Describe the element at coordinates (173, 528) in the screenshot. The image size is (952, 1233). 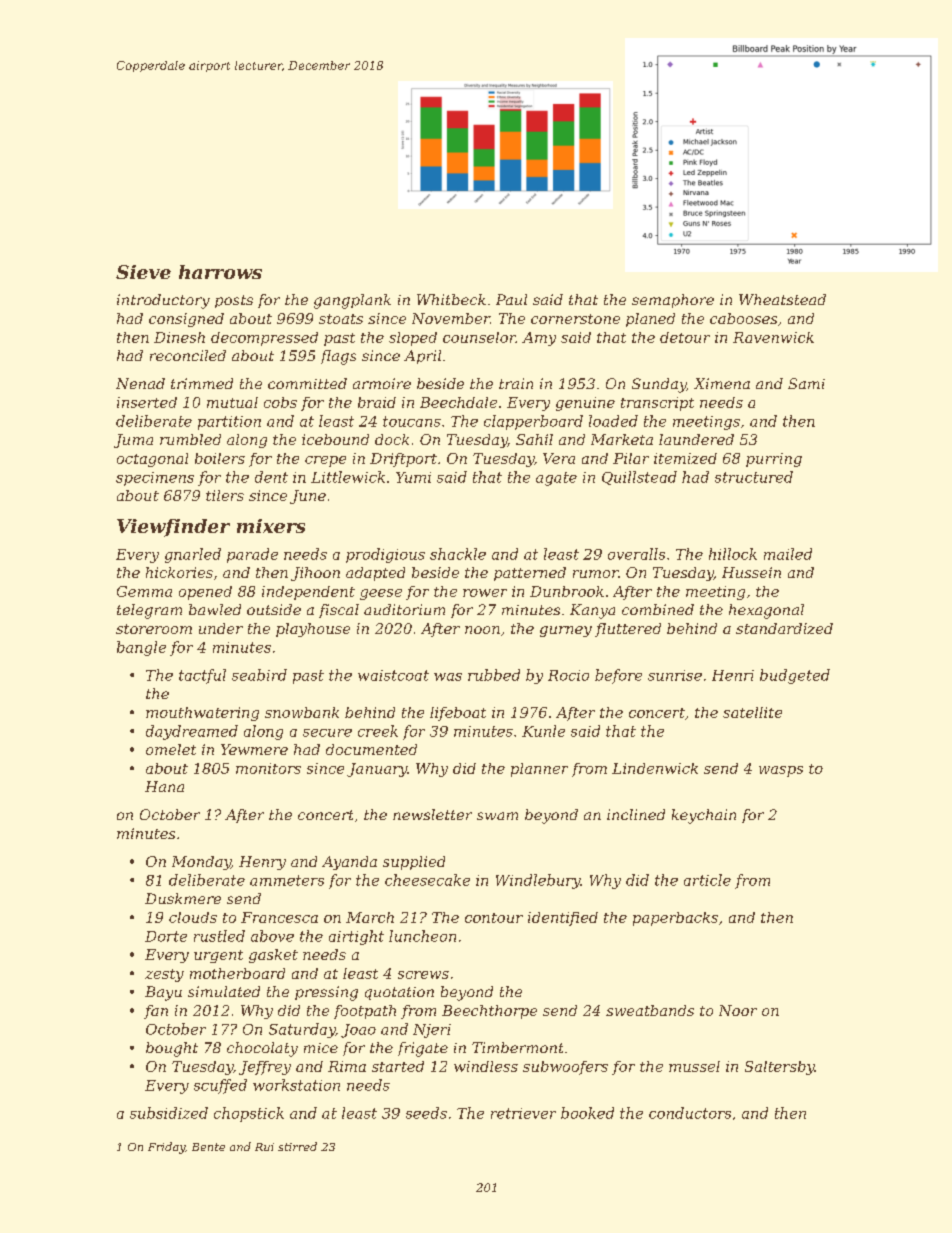
I see `Viewfinder` at that location.
